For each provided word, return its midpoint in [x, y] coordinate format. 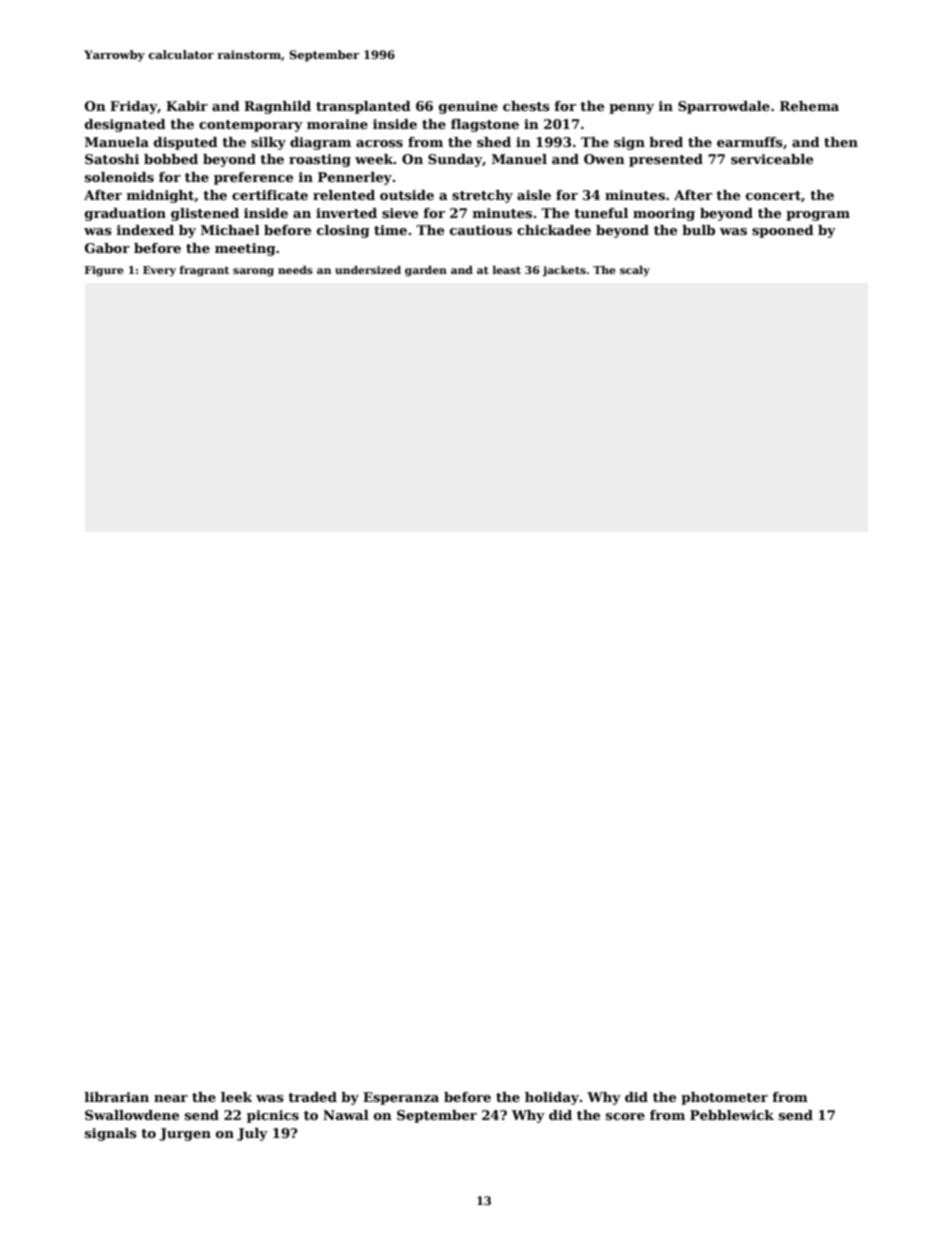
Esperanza [401, 1098]
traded [312, 1097]
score [625, 1116]
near [171, 1098]
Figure [104, 271]
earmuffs [750, 142]
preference [253, 178]
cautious [481, 230]
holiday [552, 1098]
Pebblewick [732, 1115]
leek [236, 1097]
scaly [635, 271]
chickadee [554, 230]
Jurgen [185, 1134]
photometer [724, 1098]
